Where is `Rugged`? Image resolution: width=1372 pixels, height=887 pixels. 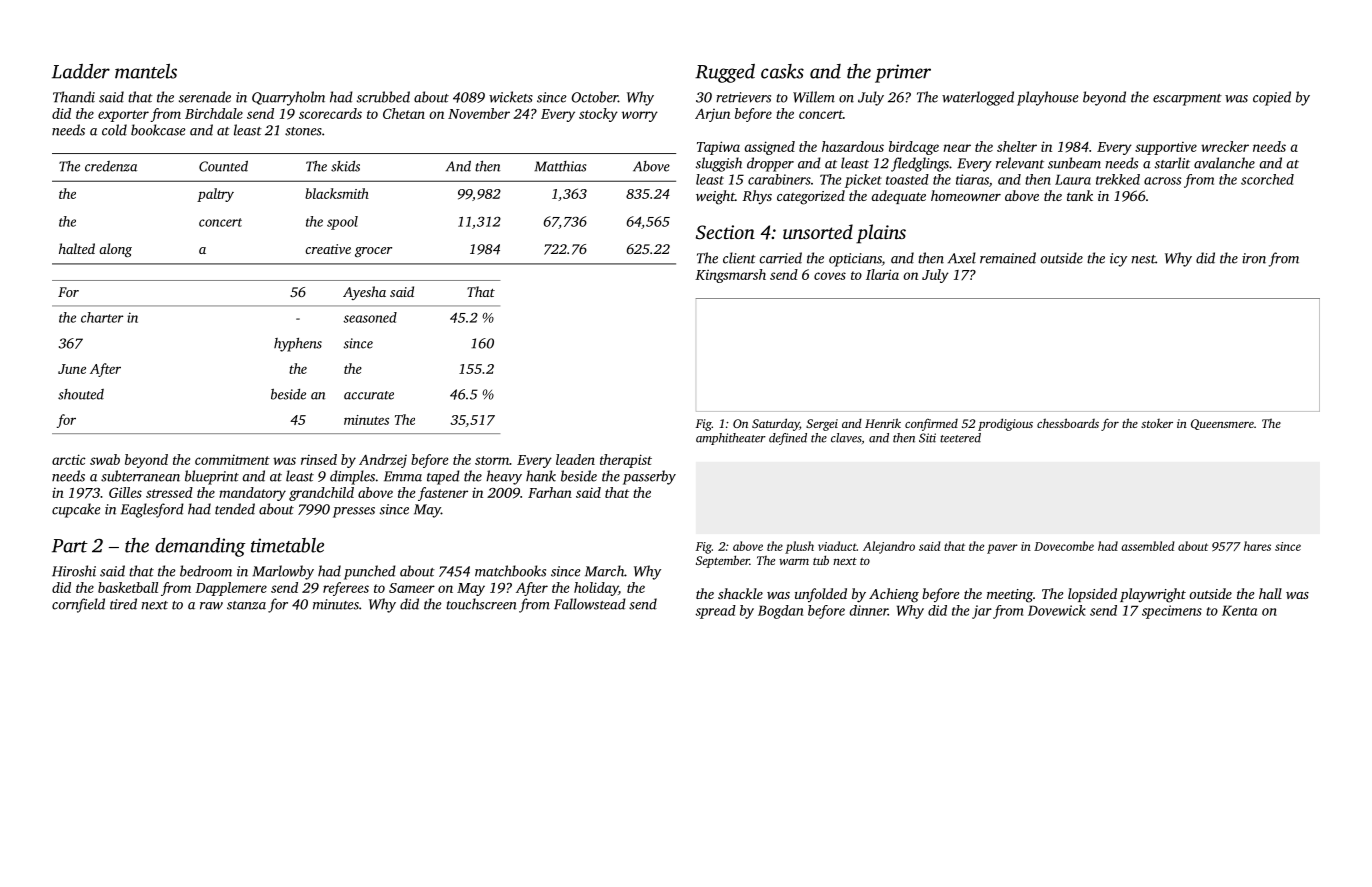
Rugged is located at coordinates (725, 73).
